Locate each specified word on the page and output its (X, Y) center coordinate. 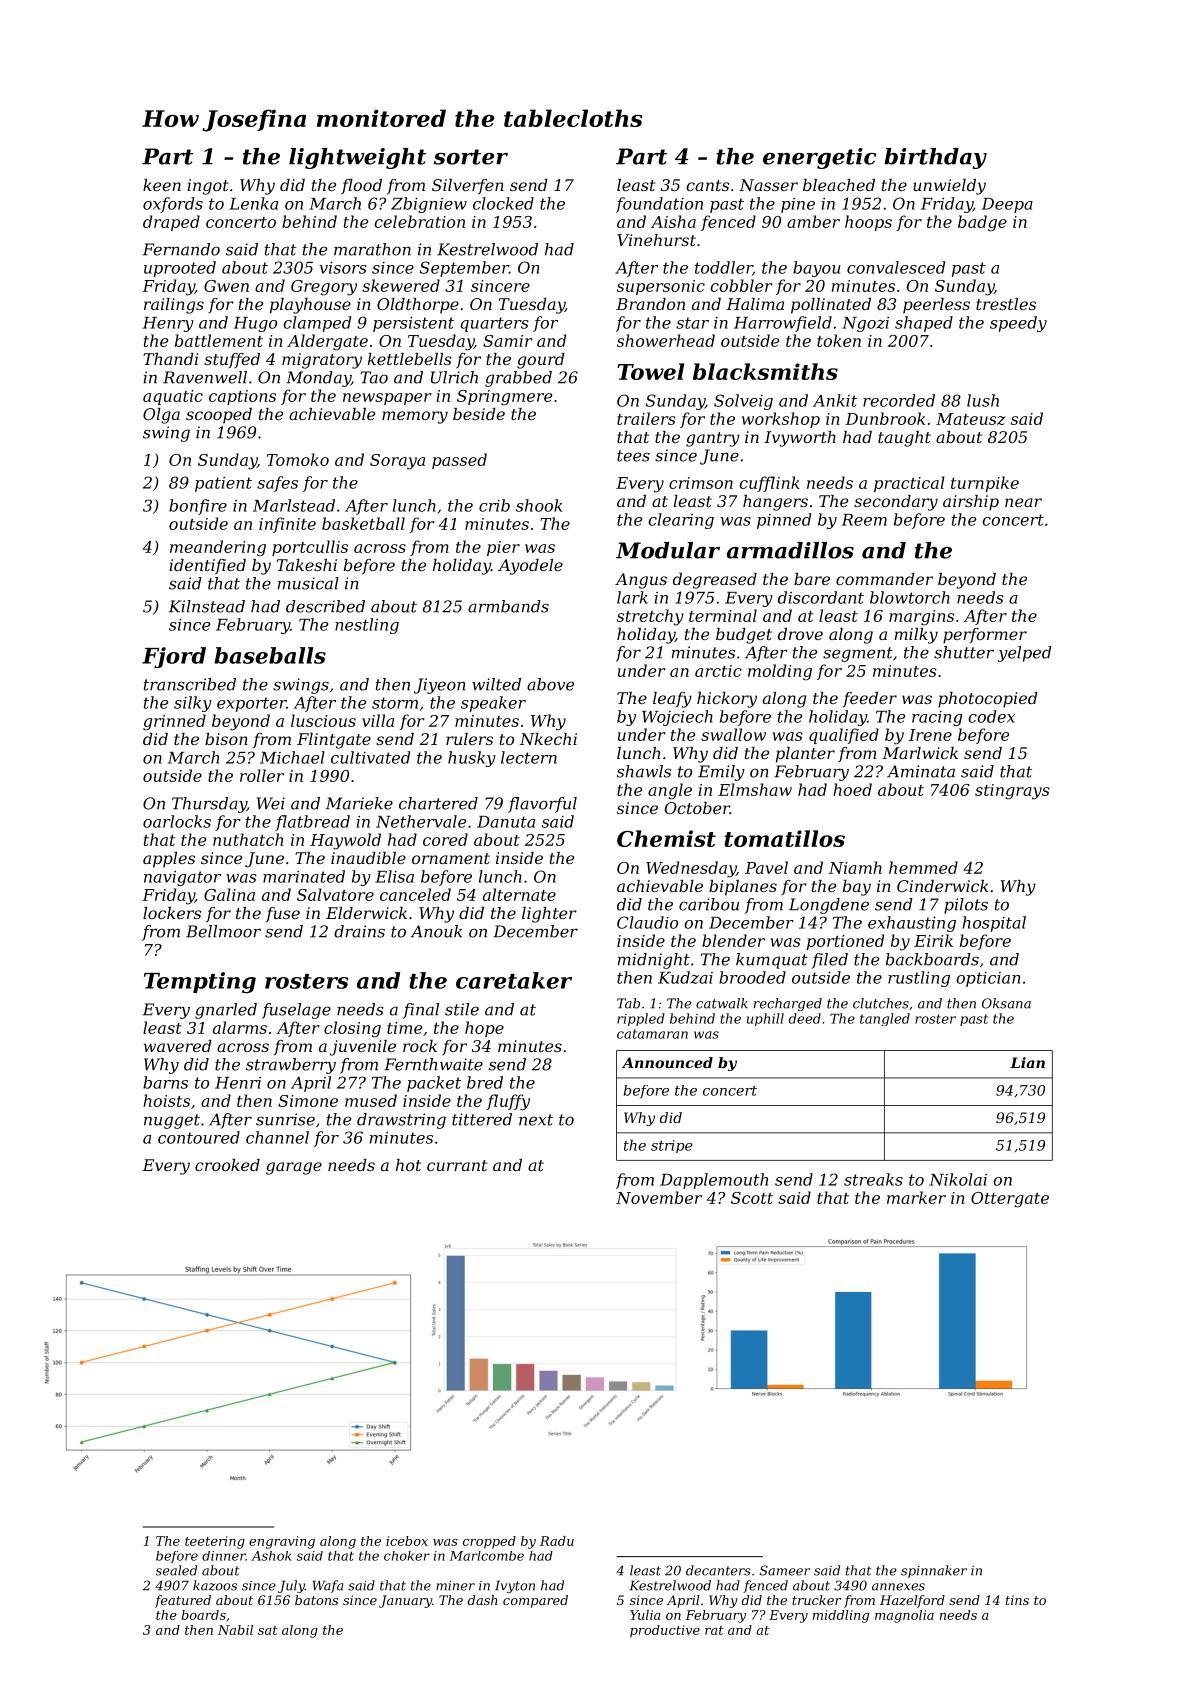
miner (455, 1586)
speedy (1018, 324)
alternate (519, 894)
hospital (994, 924)
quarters (494, 324)
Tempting (200, 983)
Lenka (253, 203)
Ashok (271, 1556)
